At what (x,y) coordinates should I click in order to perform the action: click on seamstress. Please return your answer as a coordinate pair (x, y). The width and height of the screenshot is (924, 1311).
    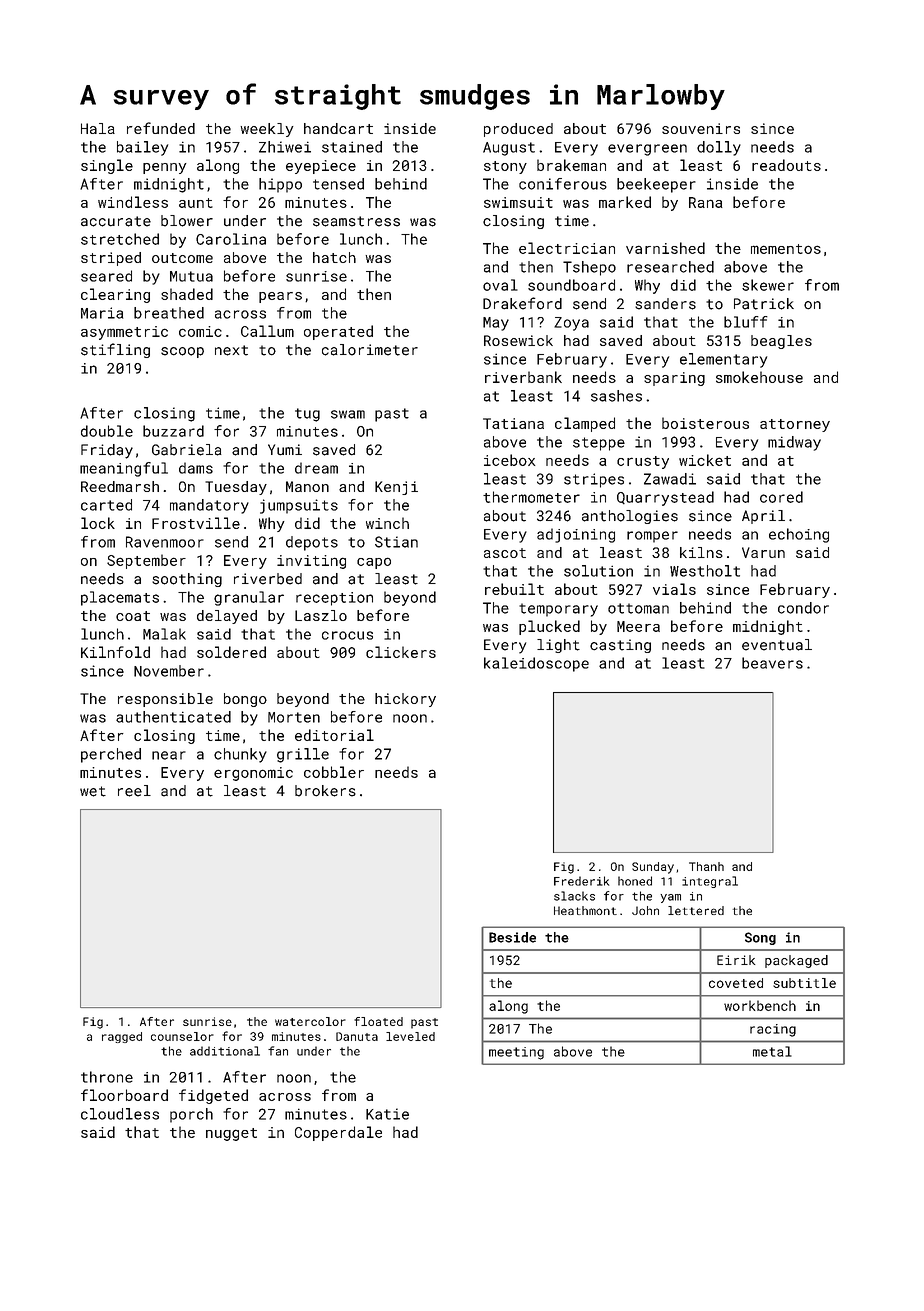
    Looking at the image, I should click on (356, 221).
